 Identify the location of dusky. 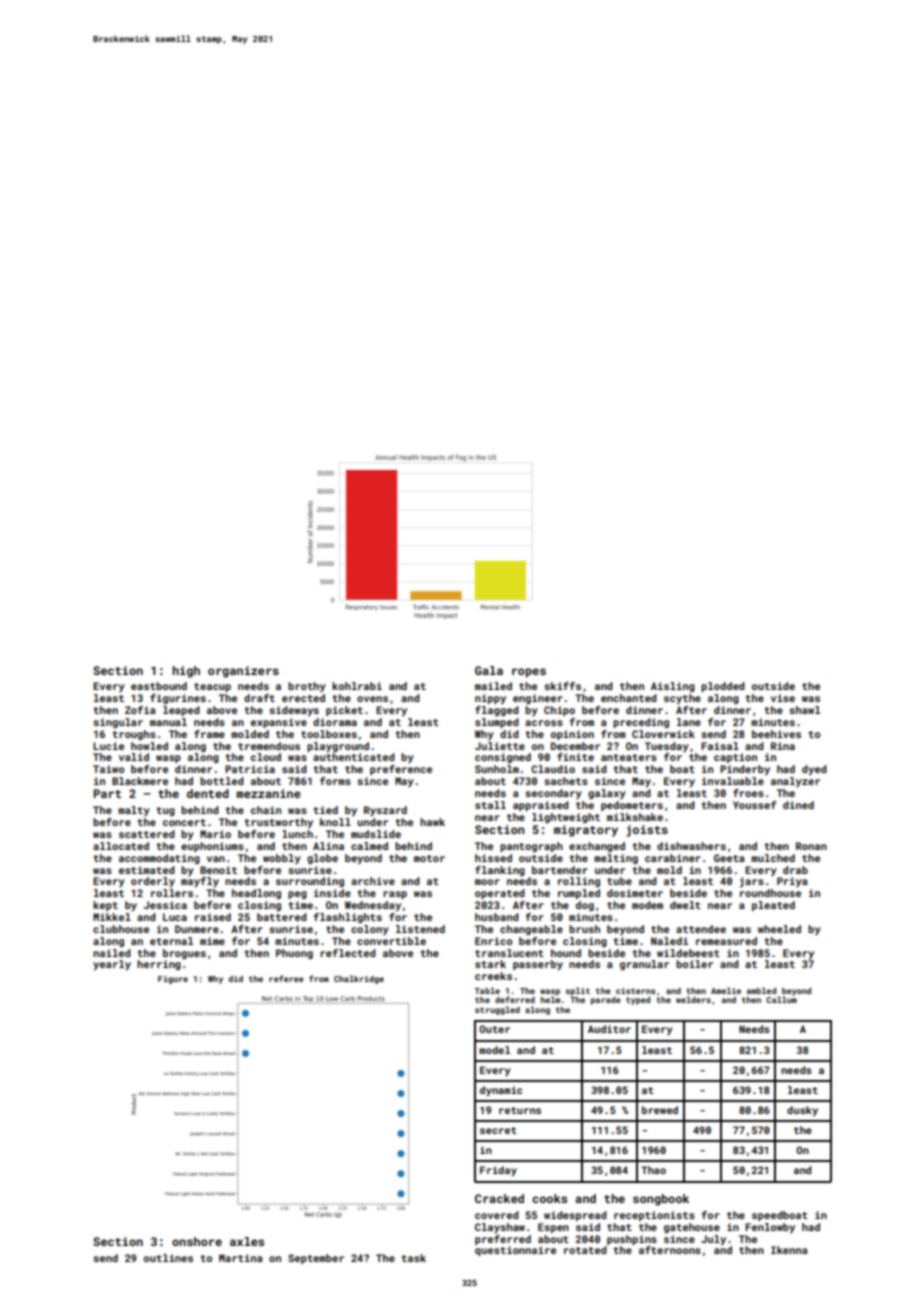
(802, 1111).
